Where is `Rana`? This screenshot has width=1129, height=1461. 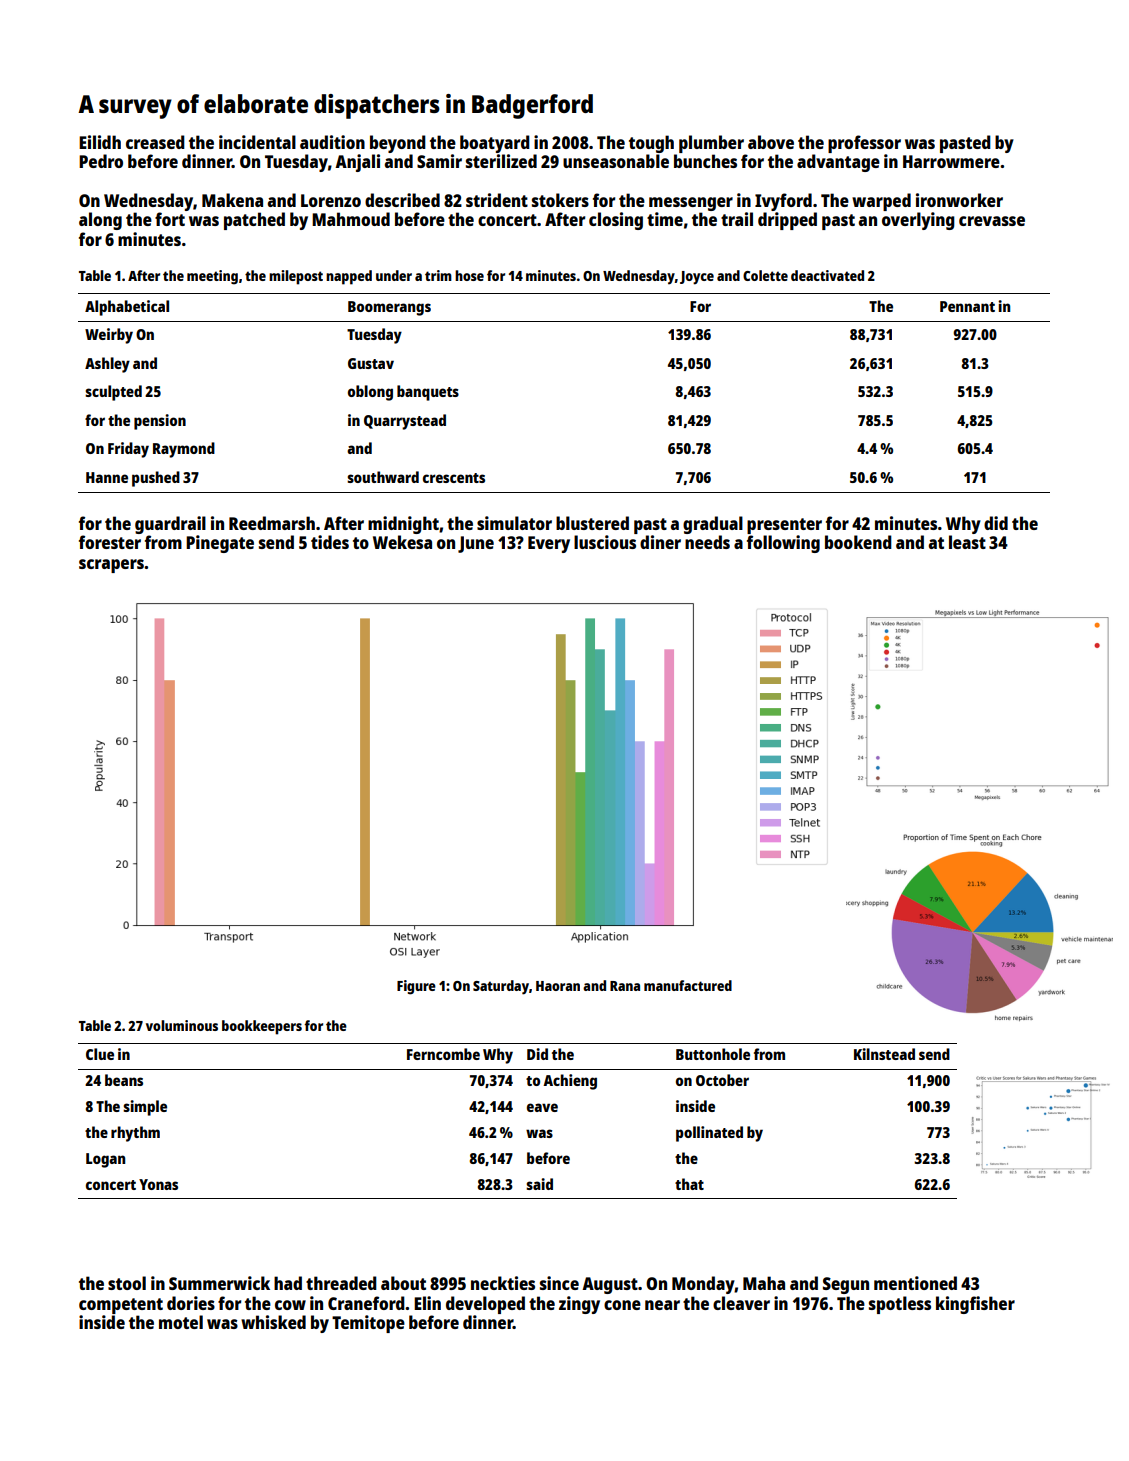
Rana is located at coordinates (625, 986).
